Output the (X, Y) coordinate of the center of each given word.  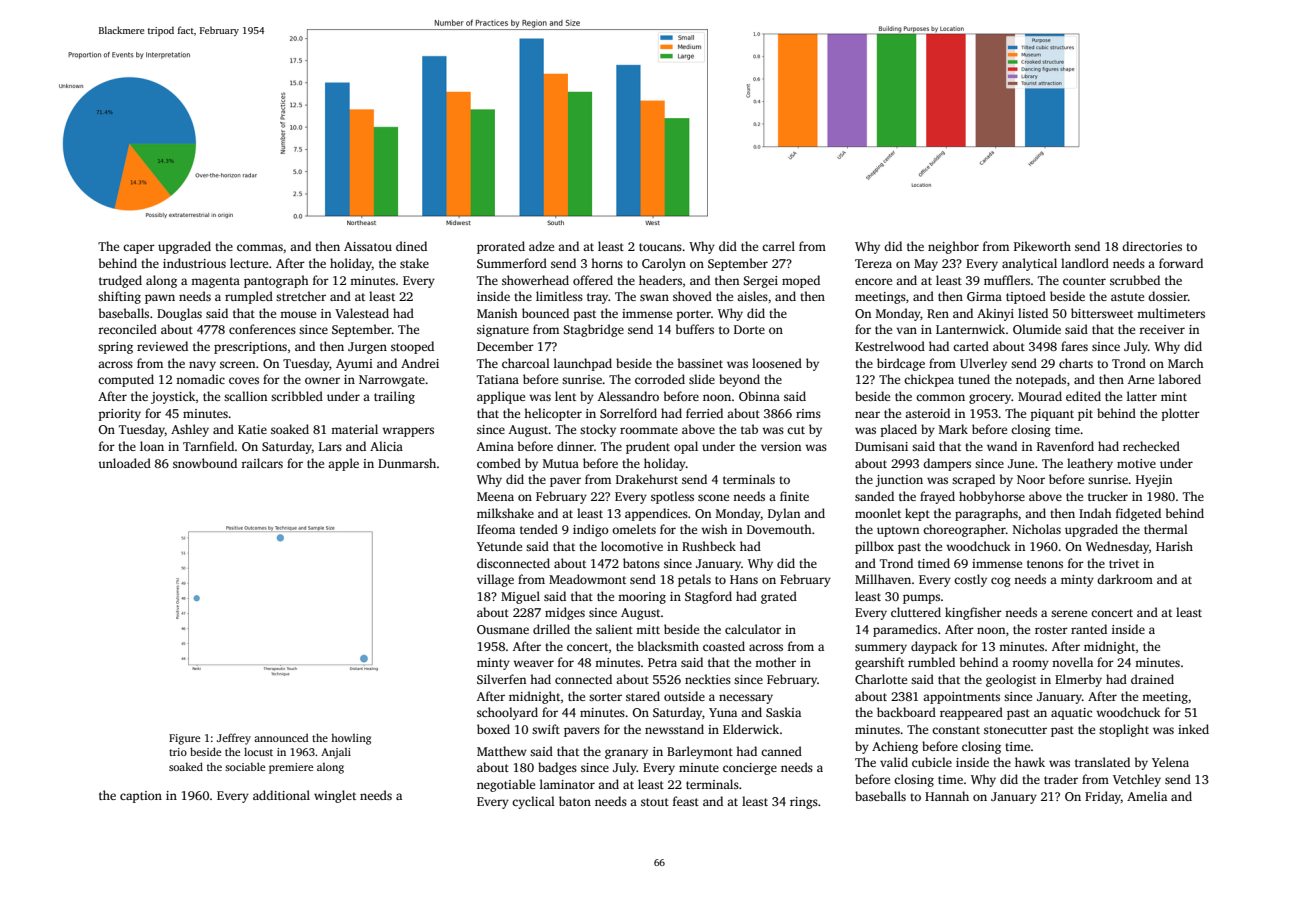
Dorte (749, 329)
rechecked (1151, 446)
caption (141, 797)
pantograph (276, 281)
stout (655, 802)
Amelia (1147, 796)
